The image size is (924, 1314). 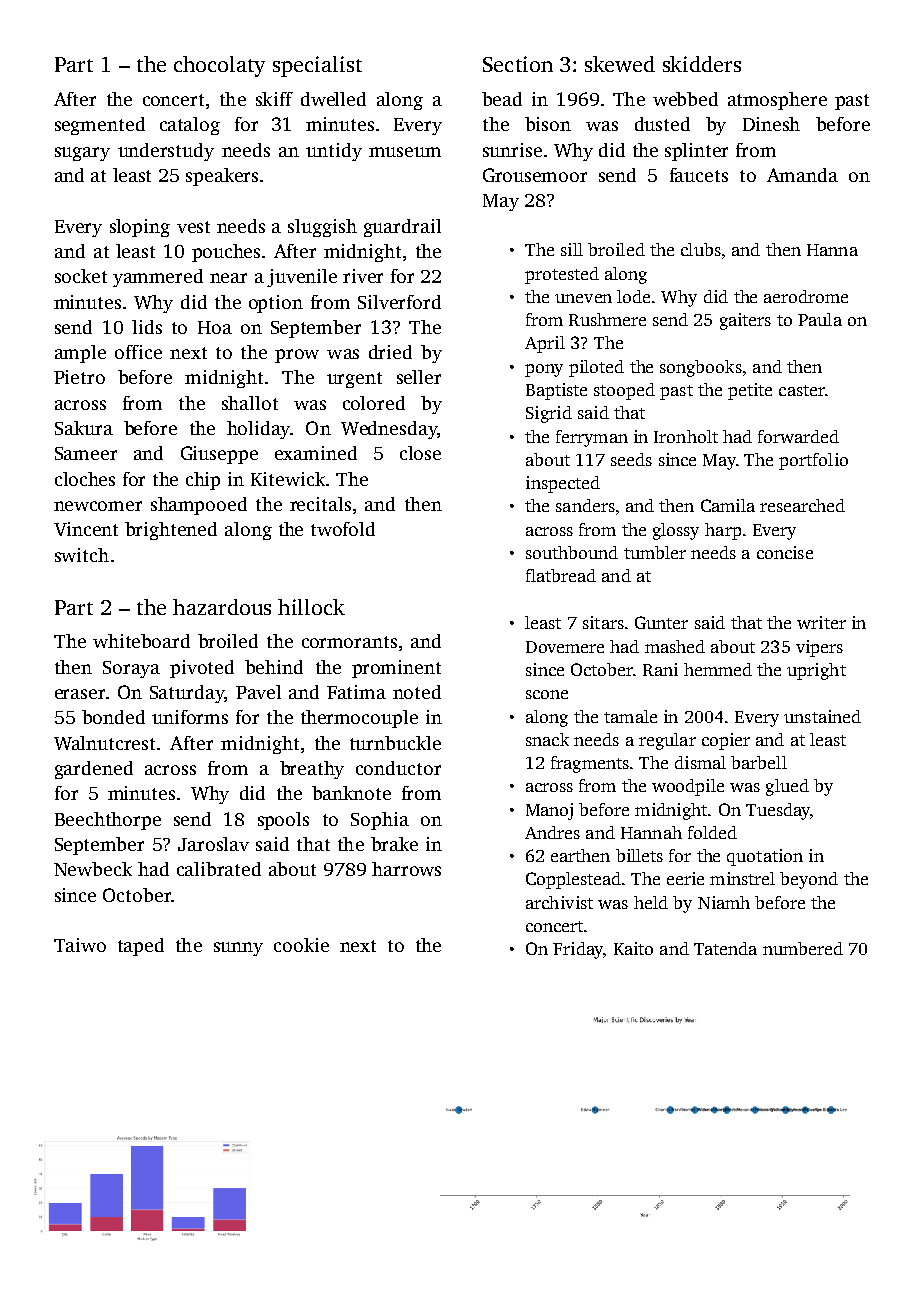 I want to click on switch, so click(x=82, y=555).
